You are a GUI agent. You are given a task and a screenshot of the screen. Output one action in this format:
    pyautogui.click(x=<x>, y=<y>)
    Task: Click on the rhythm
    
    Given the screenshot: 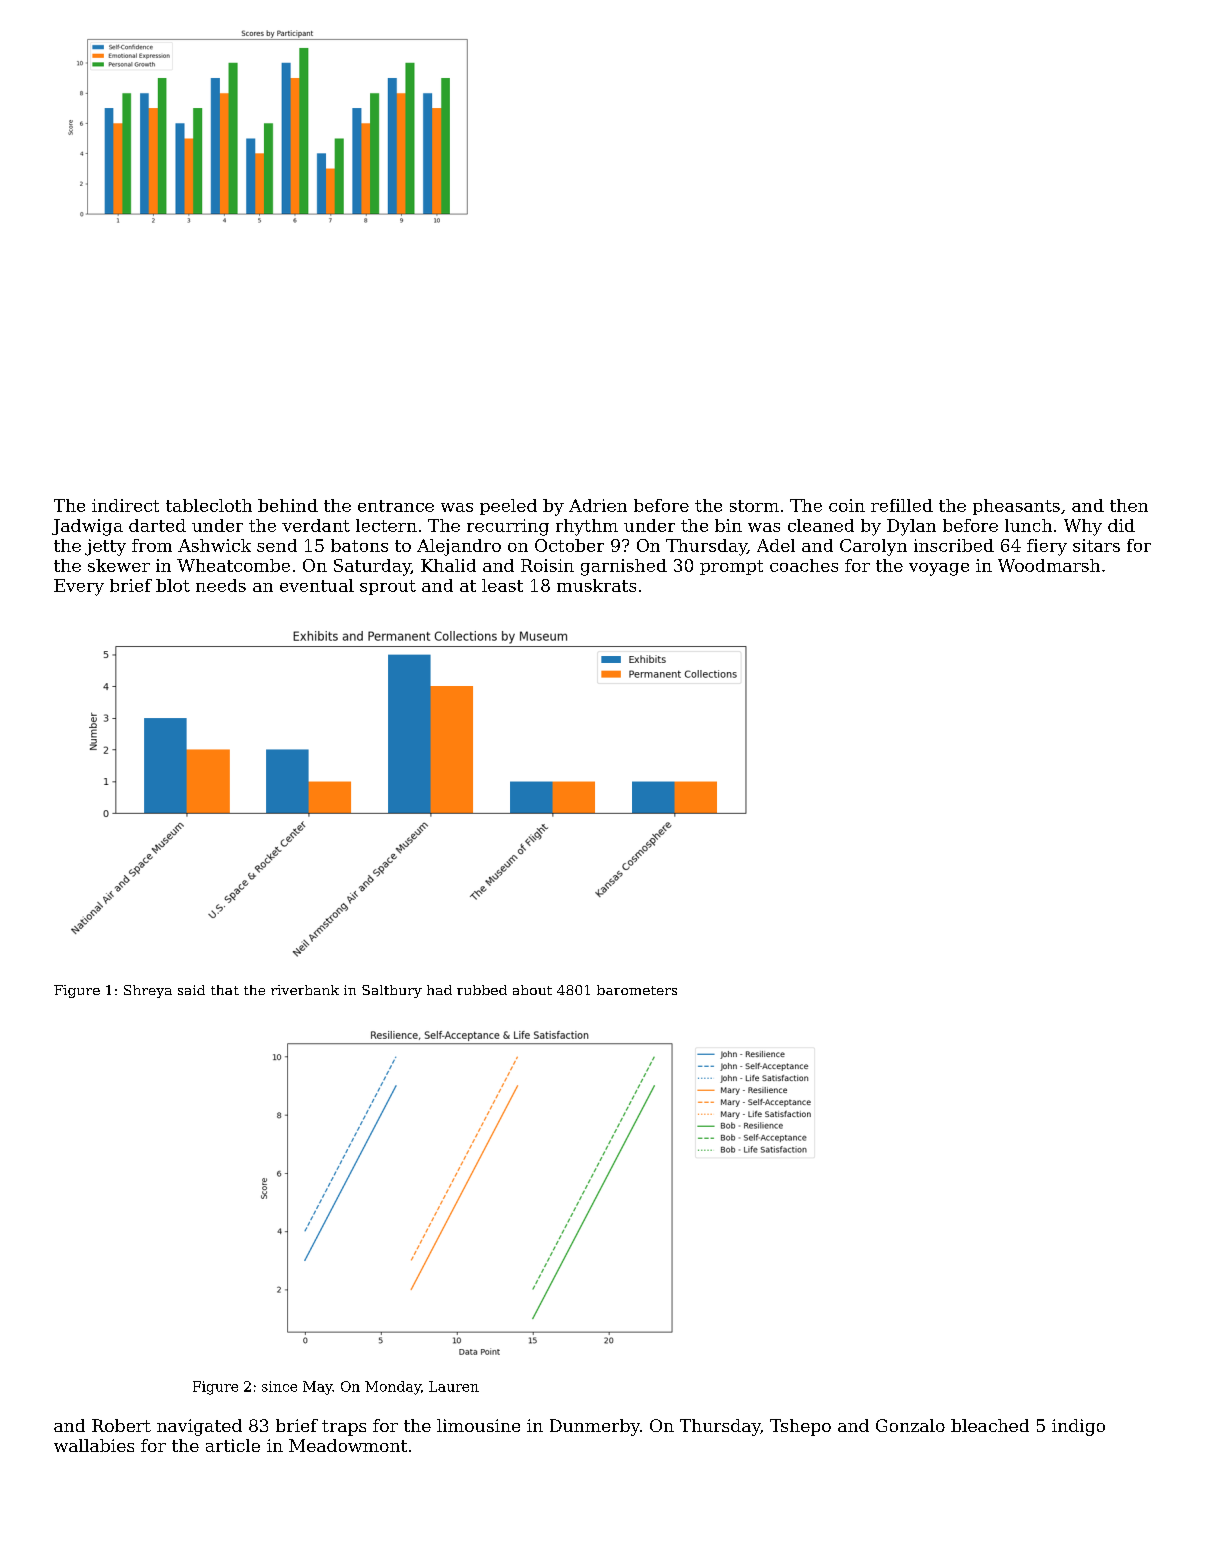 What is the action you would take?
    pyautogui.click(x=587, y=527)
